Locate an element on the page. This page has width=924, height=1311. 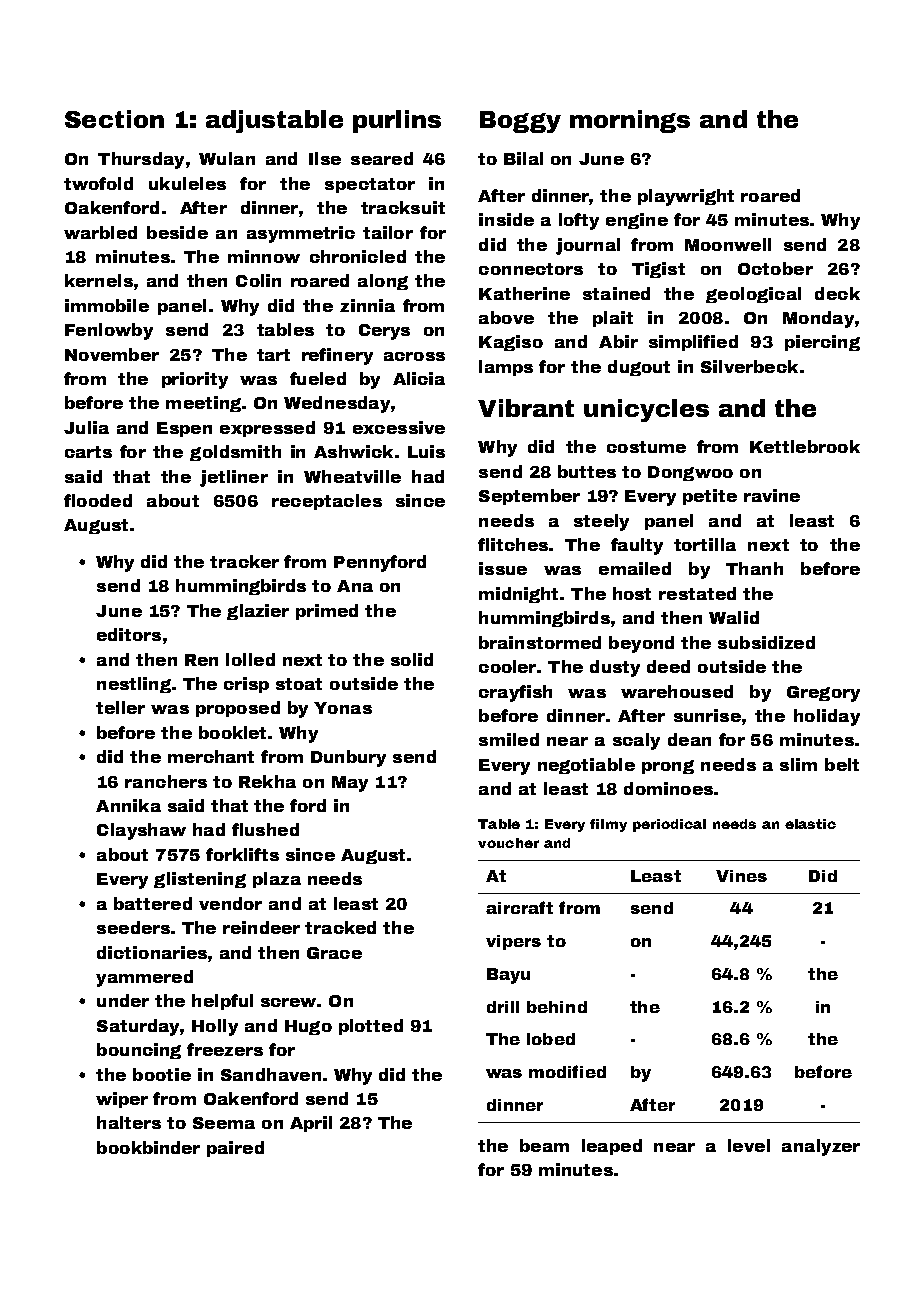
leaped is located at coordinates (612, 1147).
